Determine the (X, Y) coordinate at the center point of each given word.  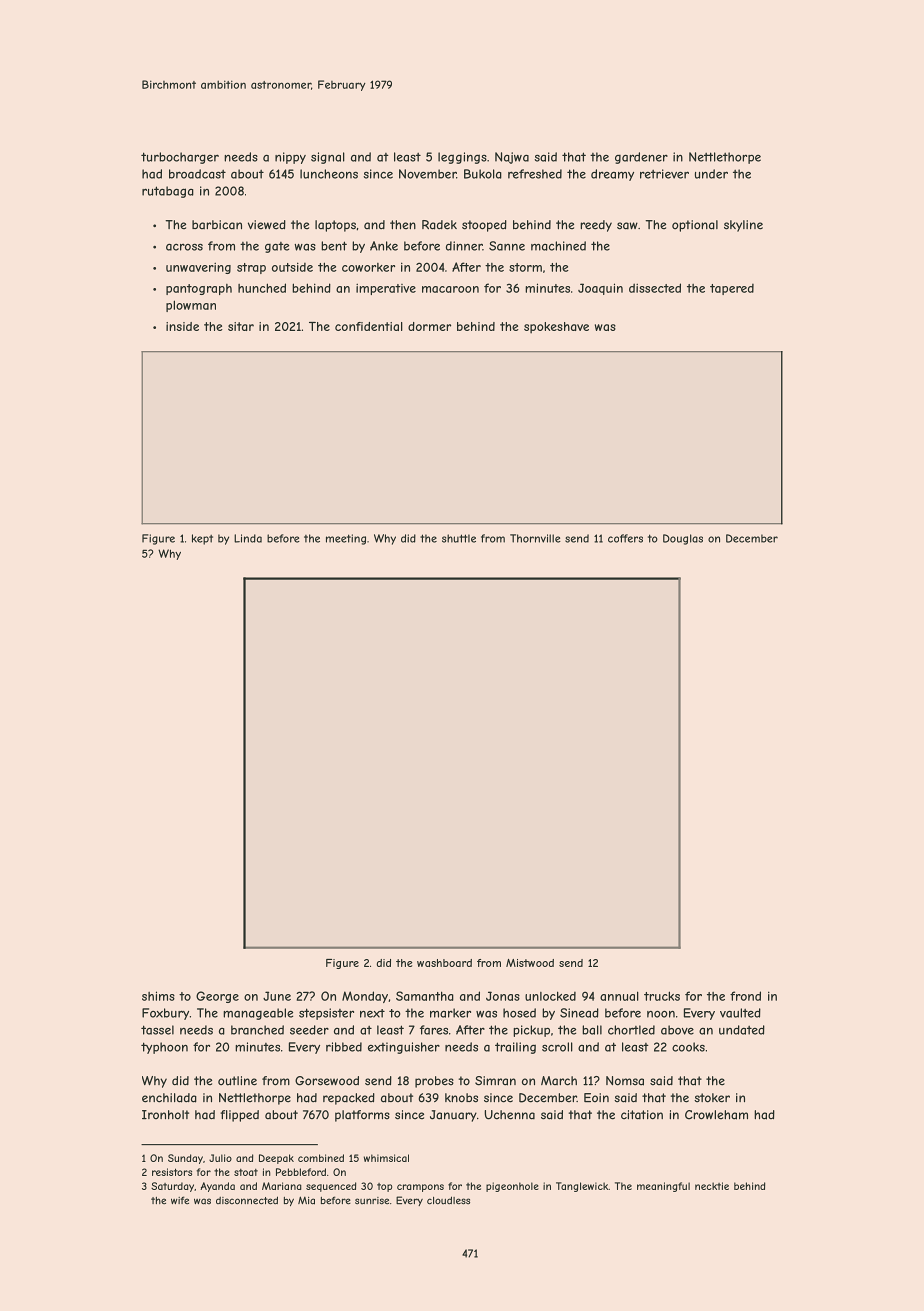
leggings (462, 158)
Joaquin (600, 289)
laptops (335, 226)
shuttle (459, 538)
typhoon (164, 1048)
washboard (444, 963)
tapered (732, 289)
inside (182, 326)
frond (745, 996)
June (277, 996)
